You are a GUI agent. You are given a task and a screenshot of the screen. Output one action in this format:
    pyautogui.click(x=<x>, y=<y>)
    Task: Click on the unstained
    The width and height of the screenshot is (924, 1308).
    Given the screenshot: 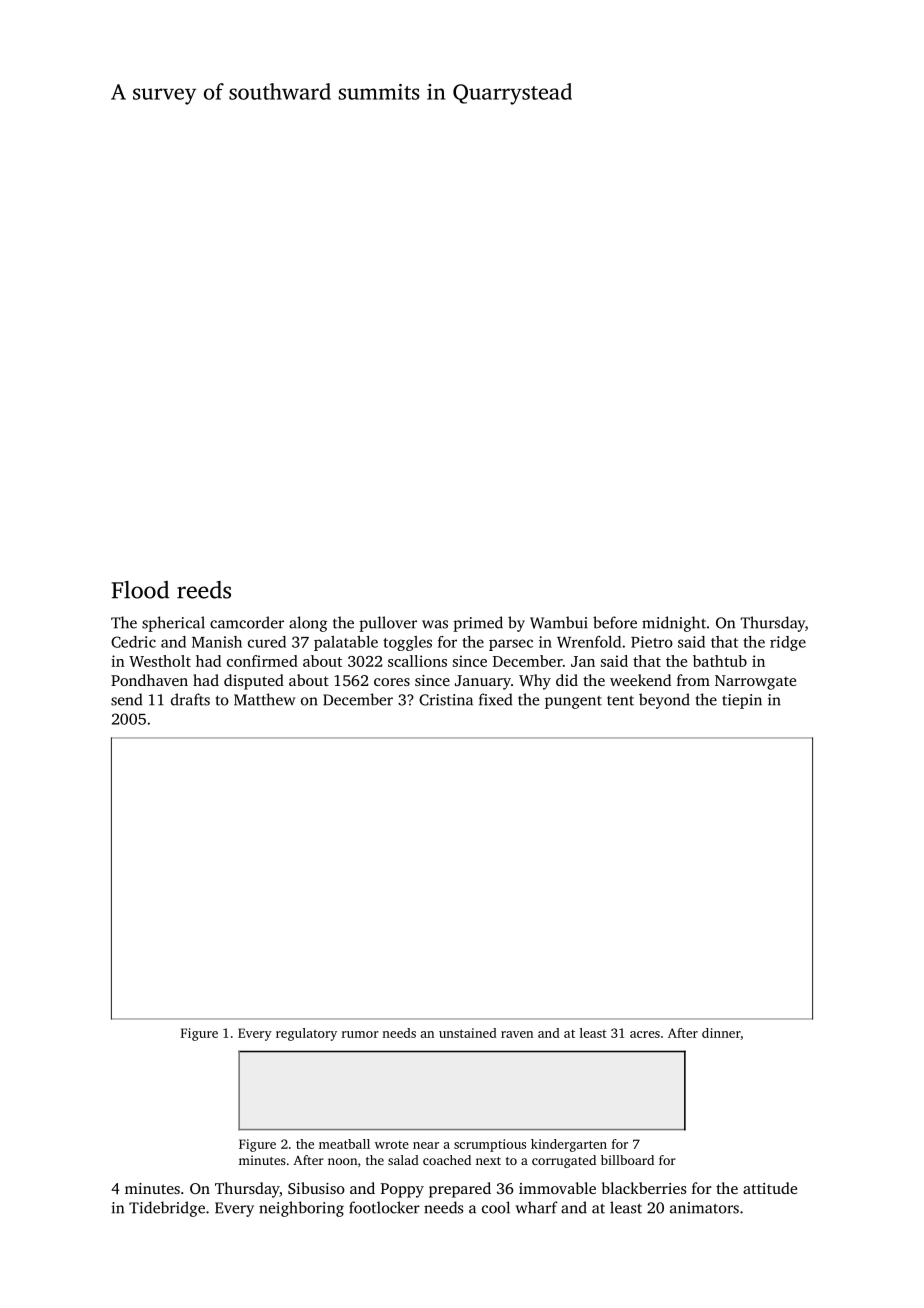 What is the action you would take?
    pyautogui.click(x=468, y=1033)
